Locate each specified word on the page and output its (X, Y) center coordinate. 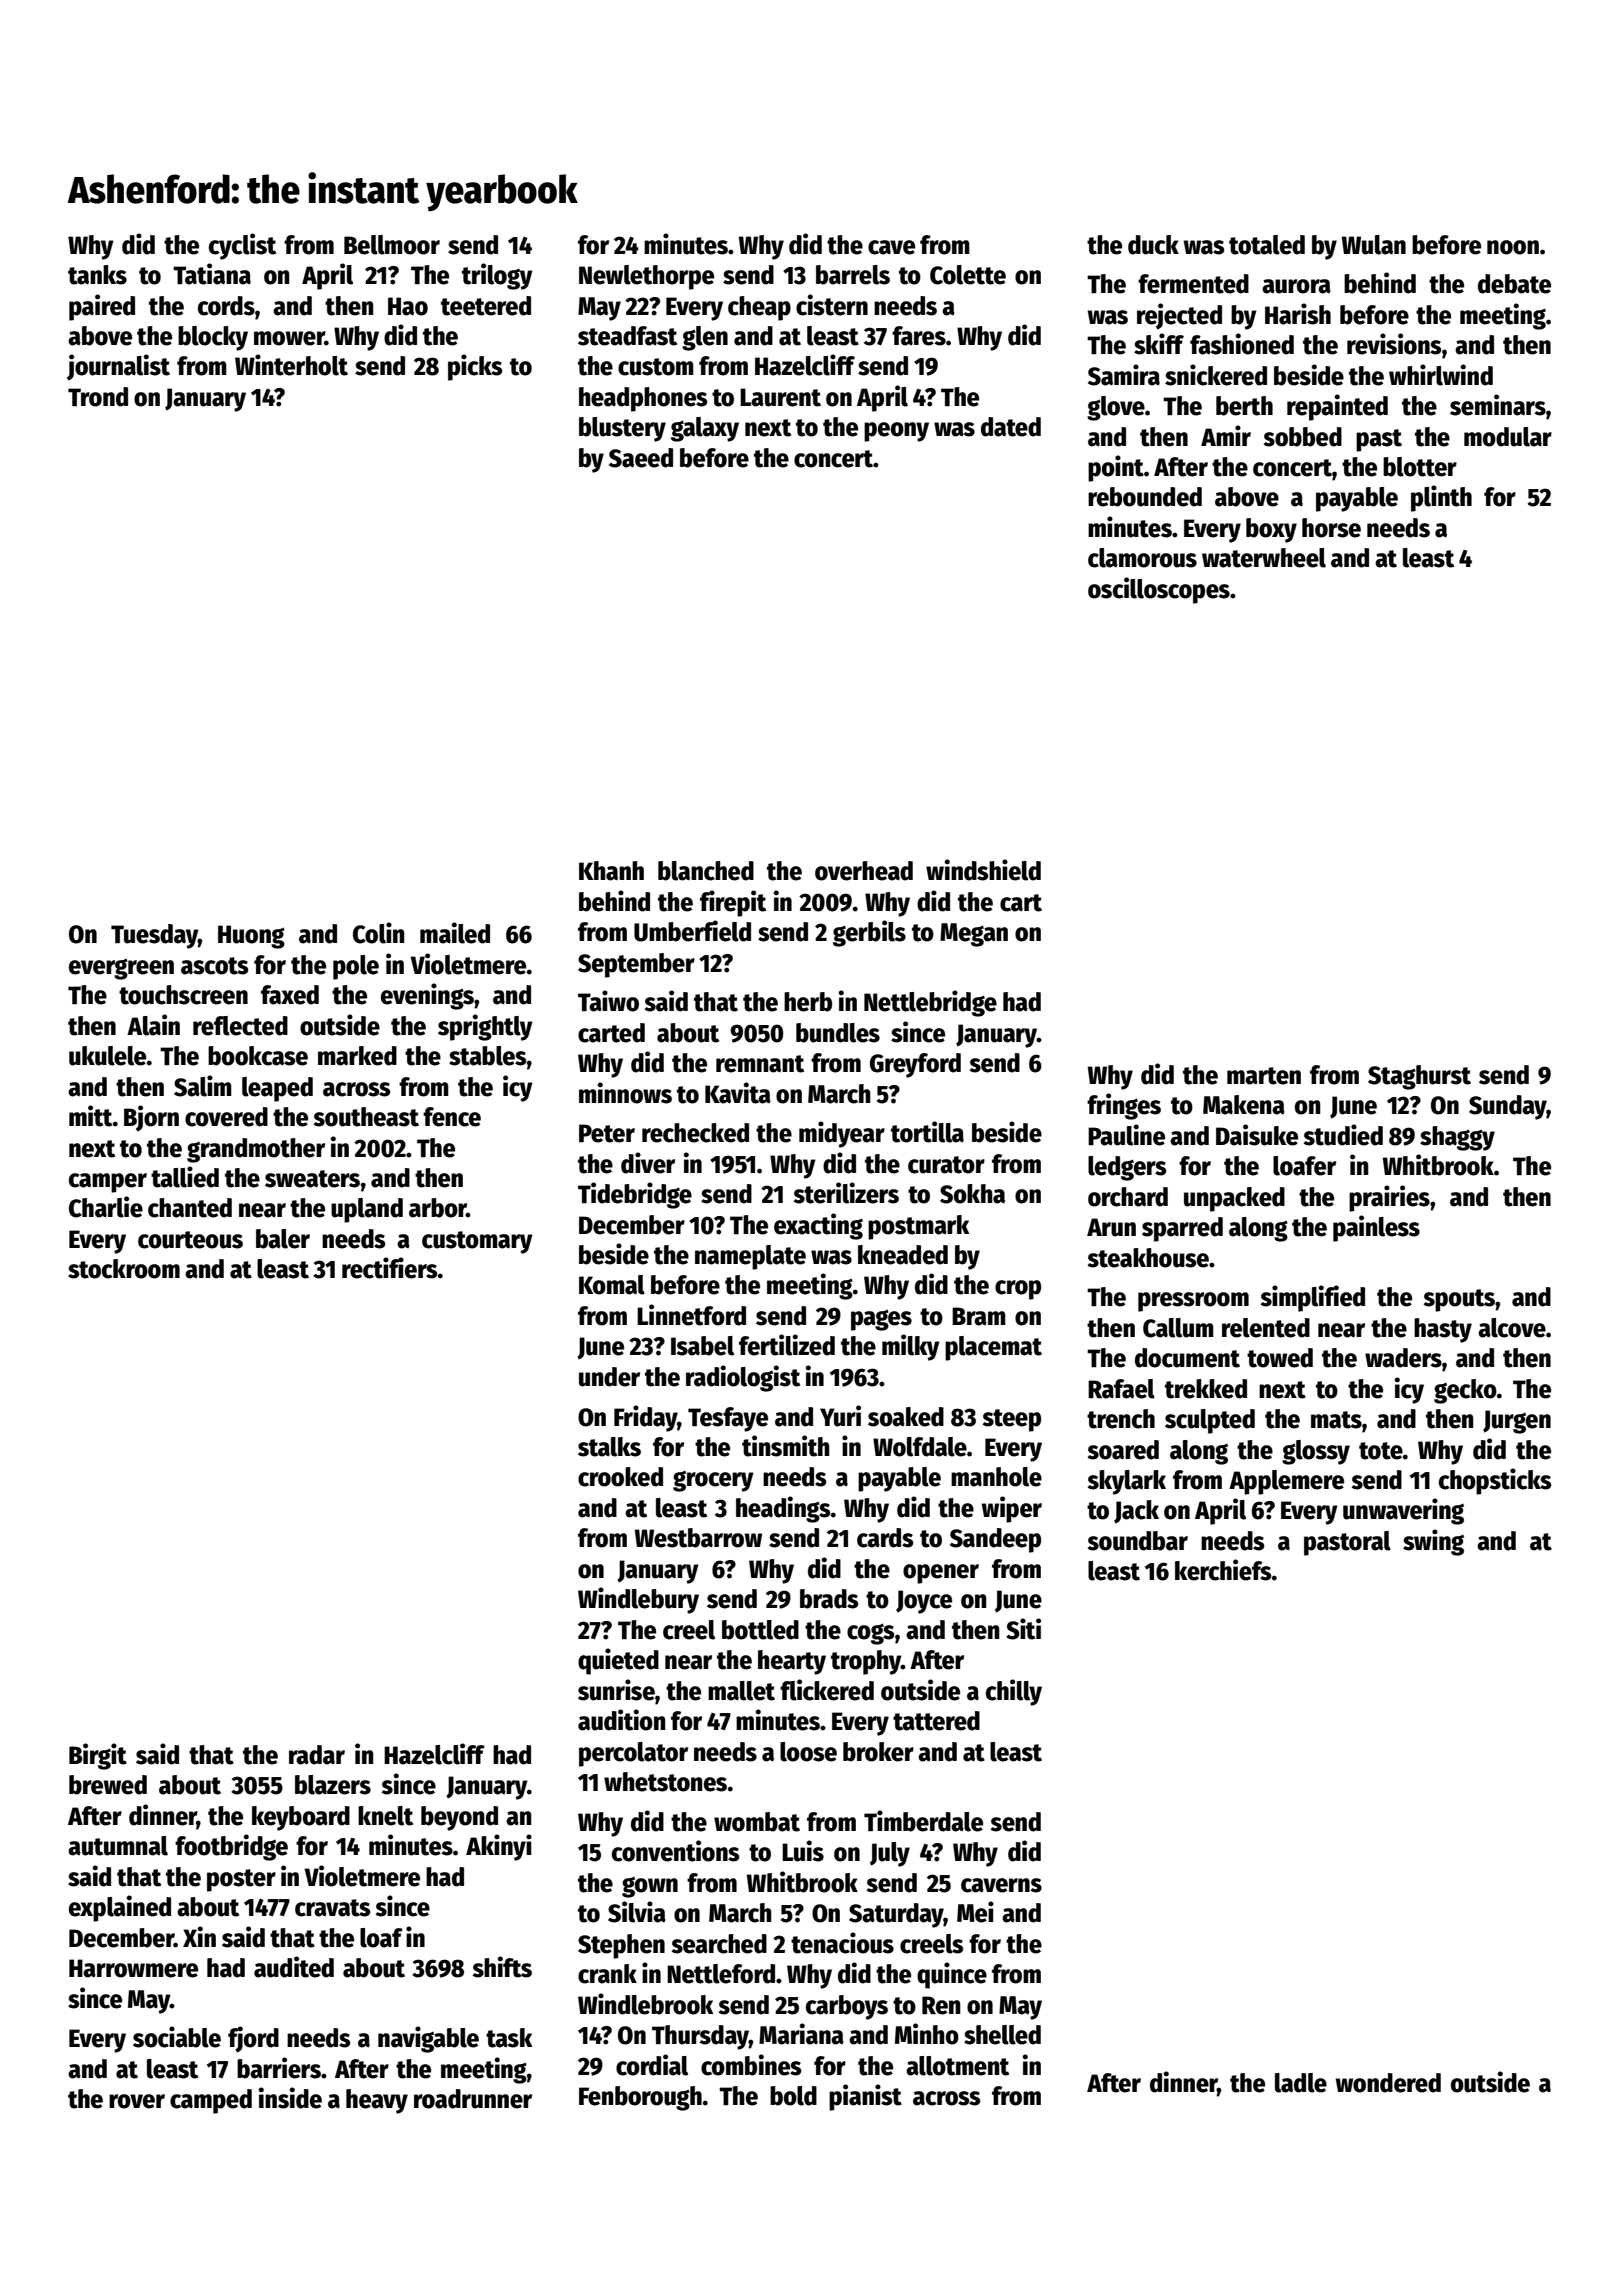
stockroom (124, 1269)
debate (1514, 284)
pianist (865, 2097)
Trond (98, 397)
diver (648, 1163)
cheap (759, 308)
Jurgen (1517, 1422)
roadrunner (473, 2099)
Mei (975, 1912)
